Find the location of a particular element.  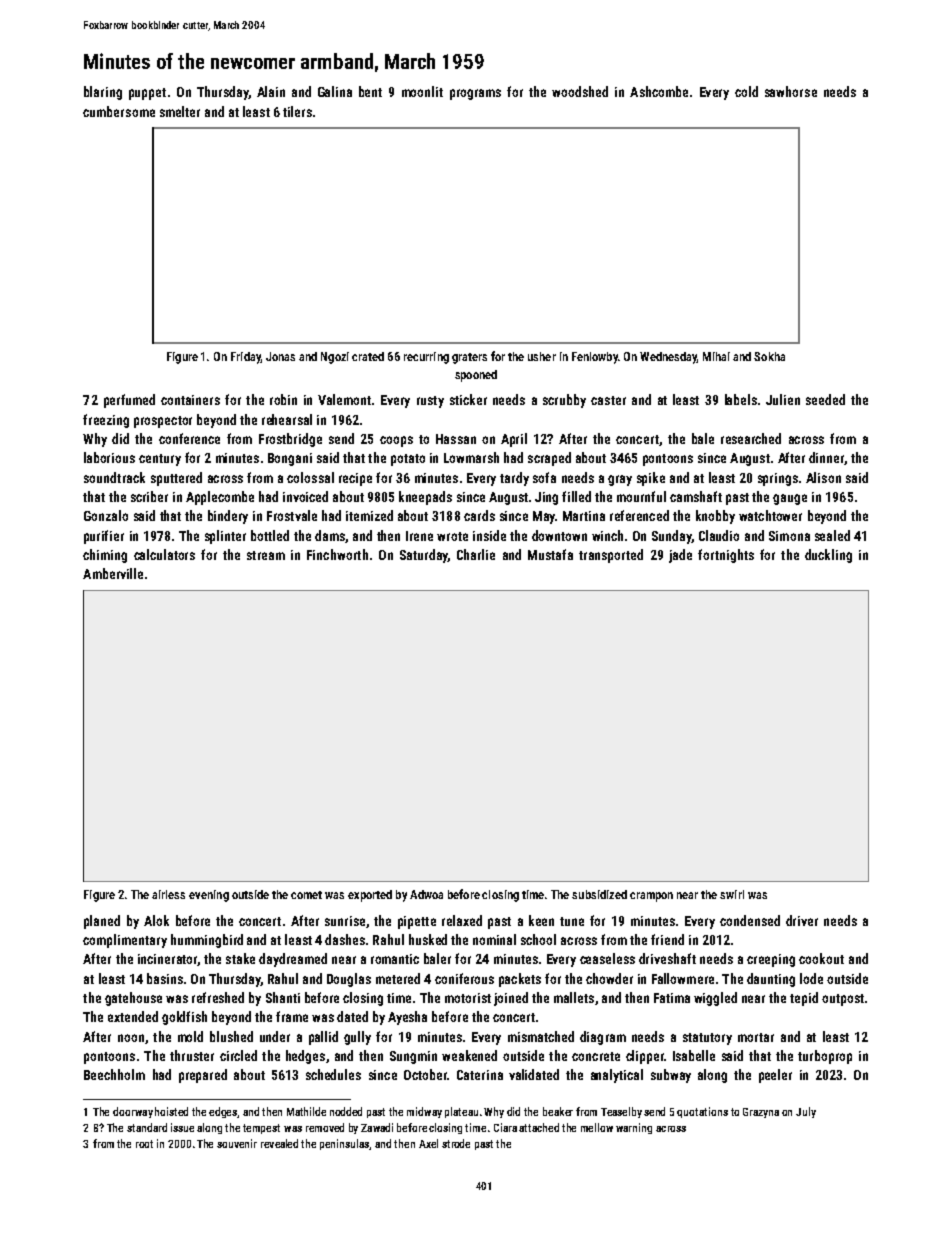

Jonas is located at coordinates (280, 356).
